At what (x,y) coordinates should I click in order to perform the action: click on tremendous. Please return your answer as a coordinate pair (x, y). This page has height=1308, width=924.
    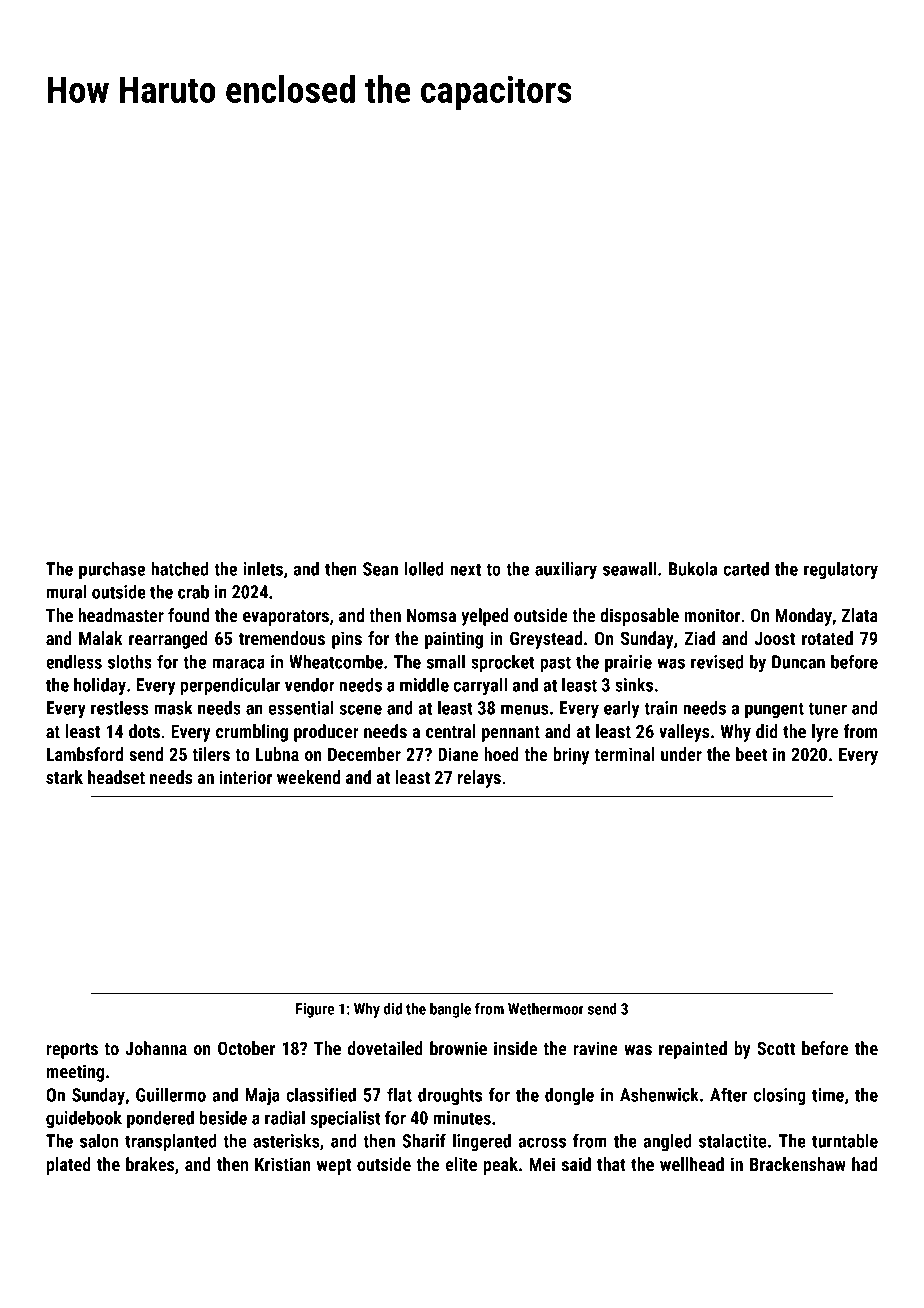
    Looking at the image, I should click on (282, 638).
